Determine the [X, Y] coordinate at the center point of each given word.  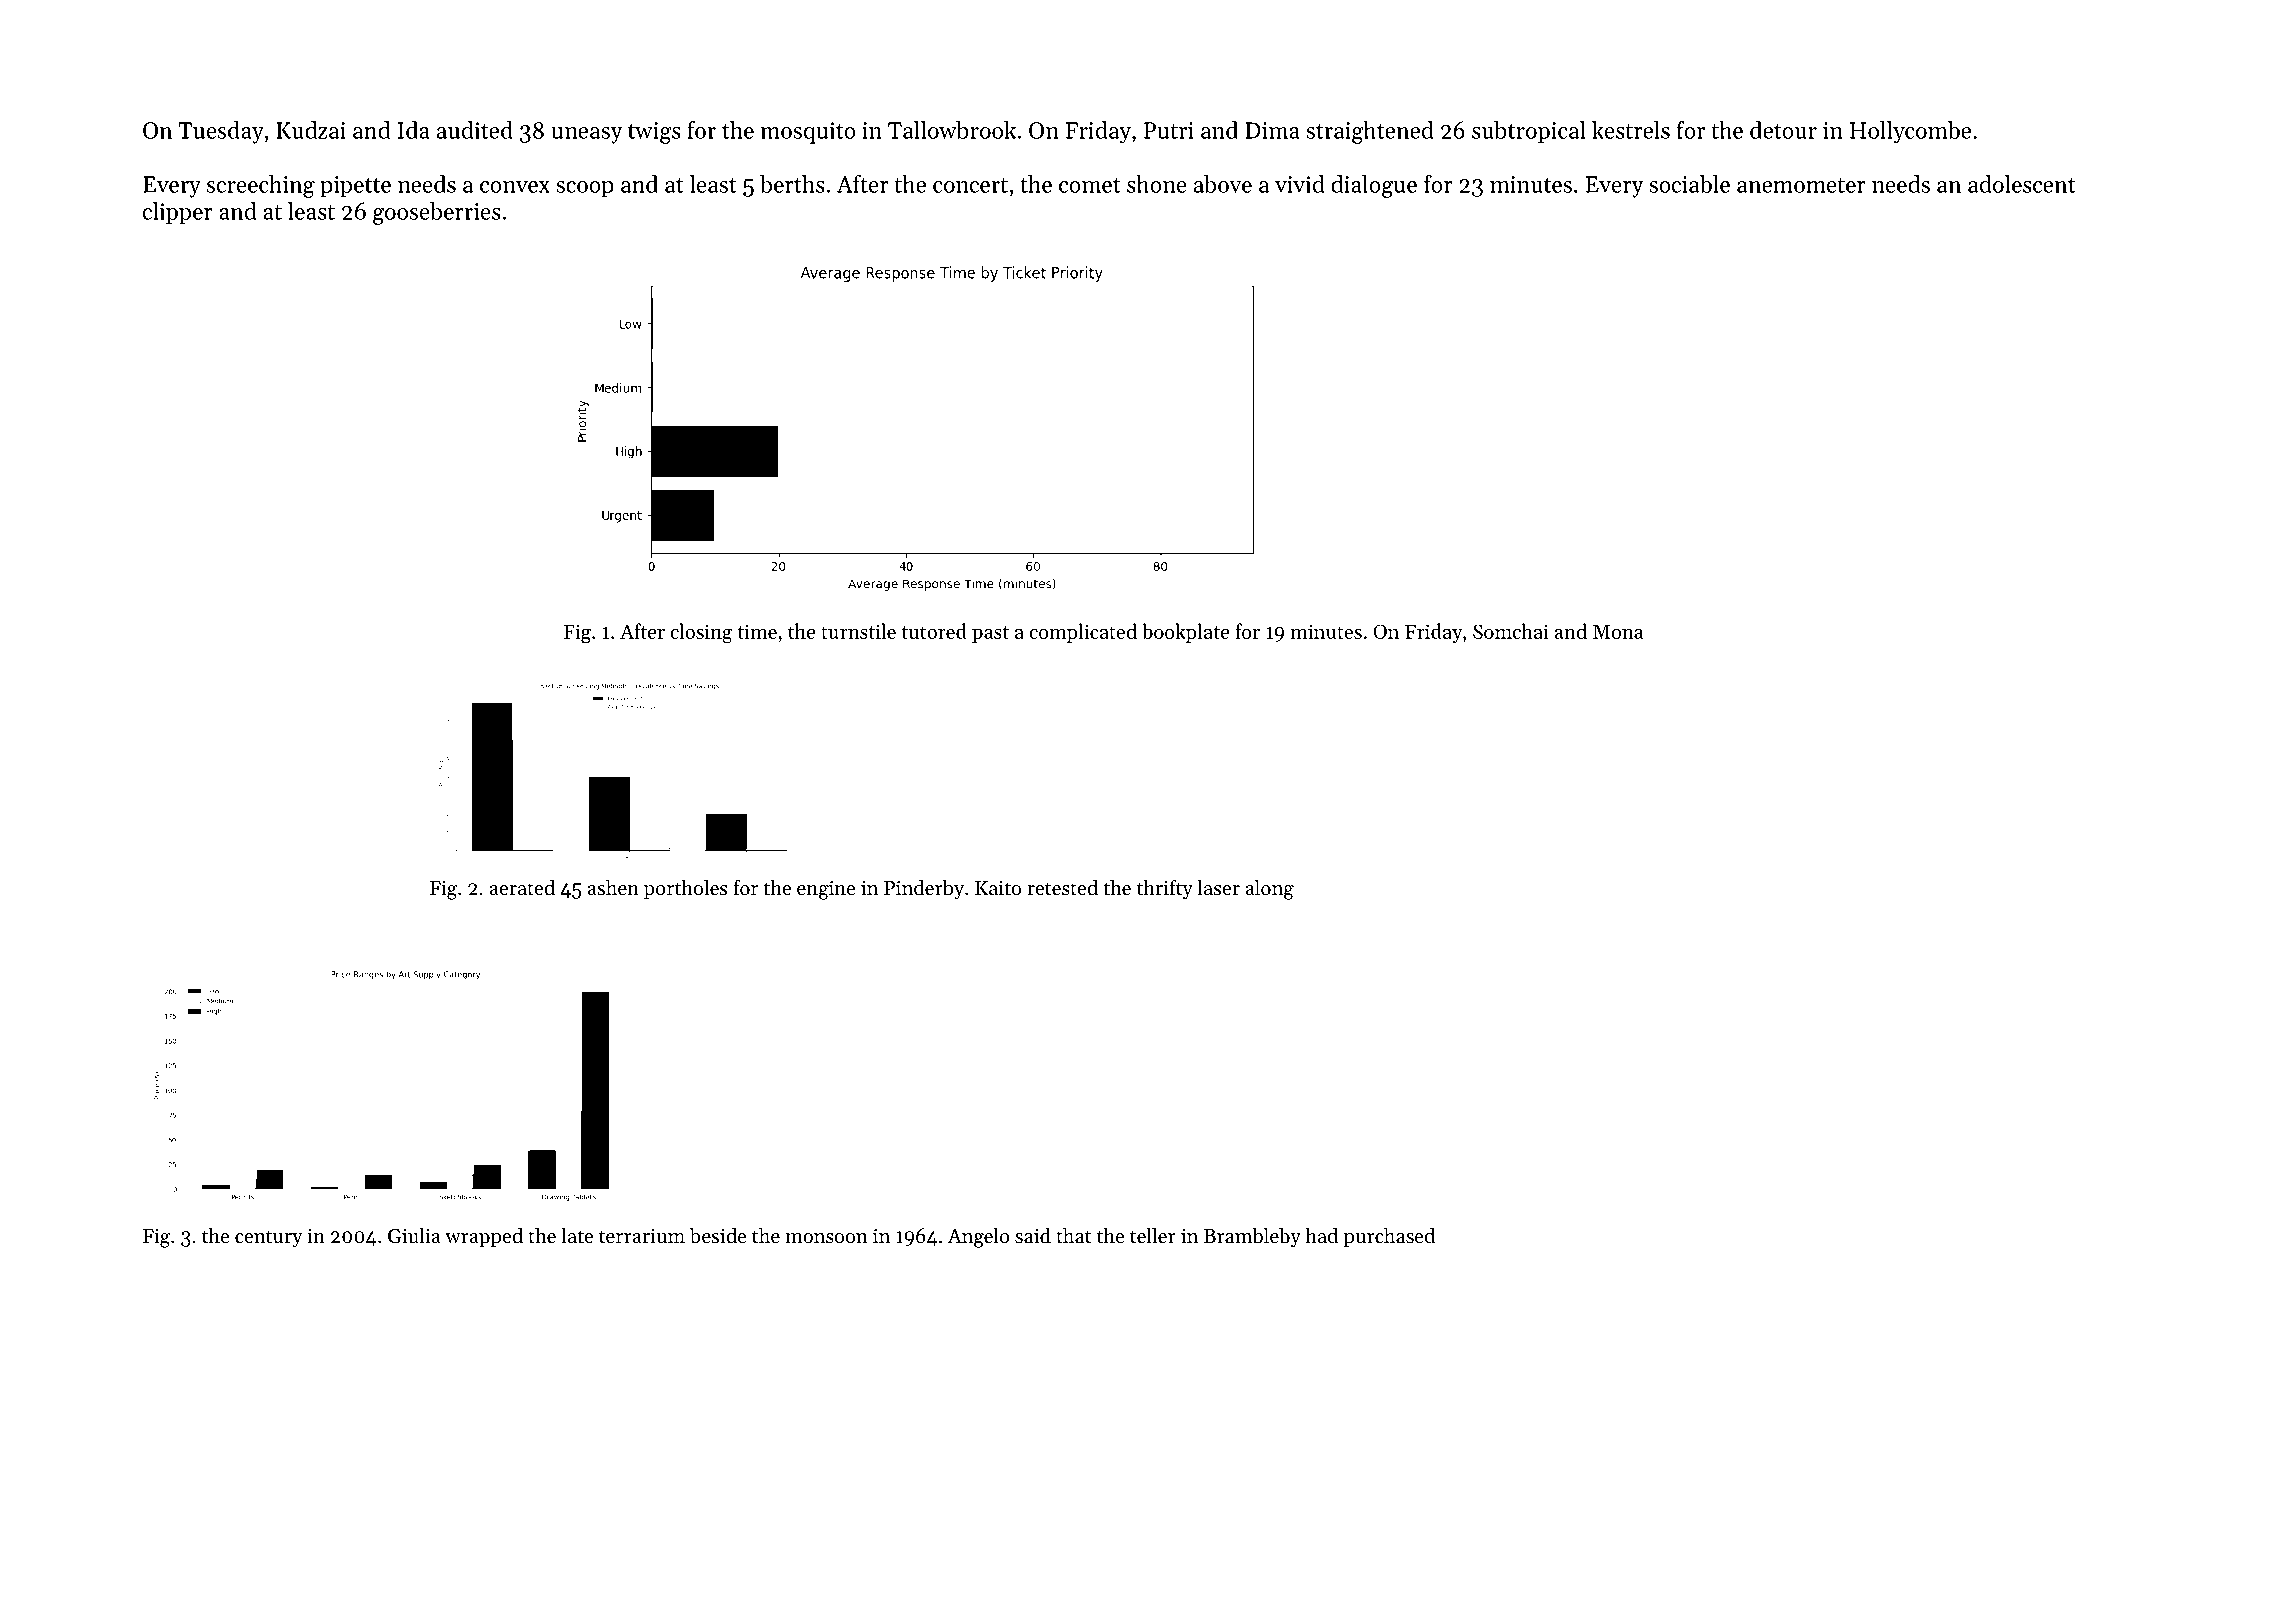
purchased [1389, 1237]
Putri [1169, 130]
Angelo [979, 1237]
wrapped [484, 1237]
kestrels [1631, 130]
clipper [178, 213]
